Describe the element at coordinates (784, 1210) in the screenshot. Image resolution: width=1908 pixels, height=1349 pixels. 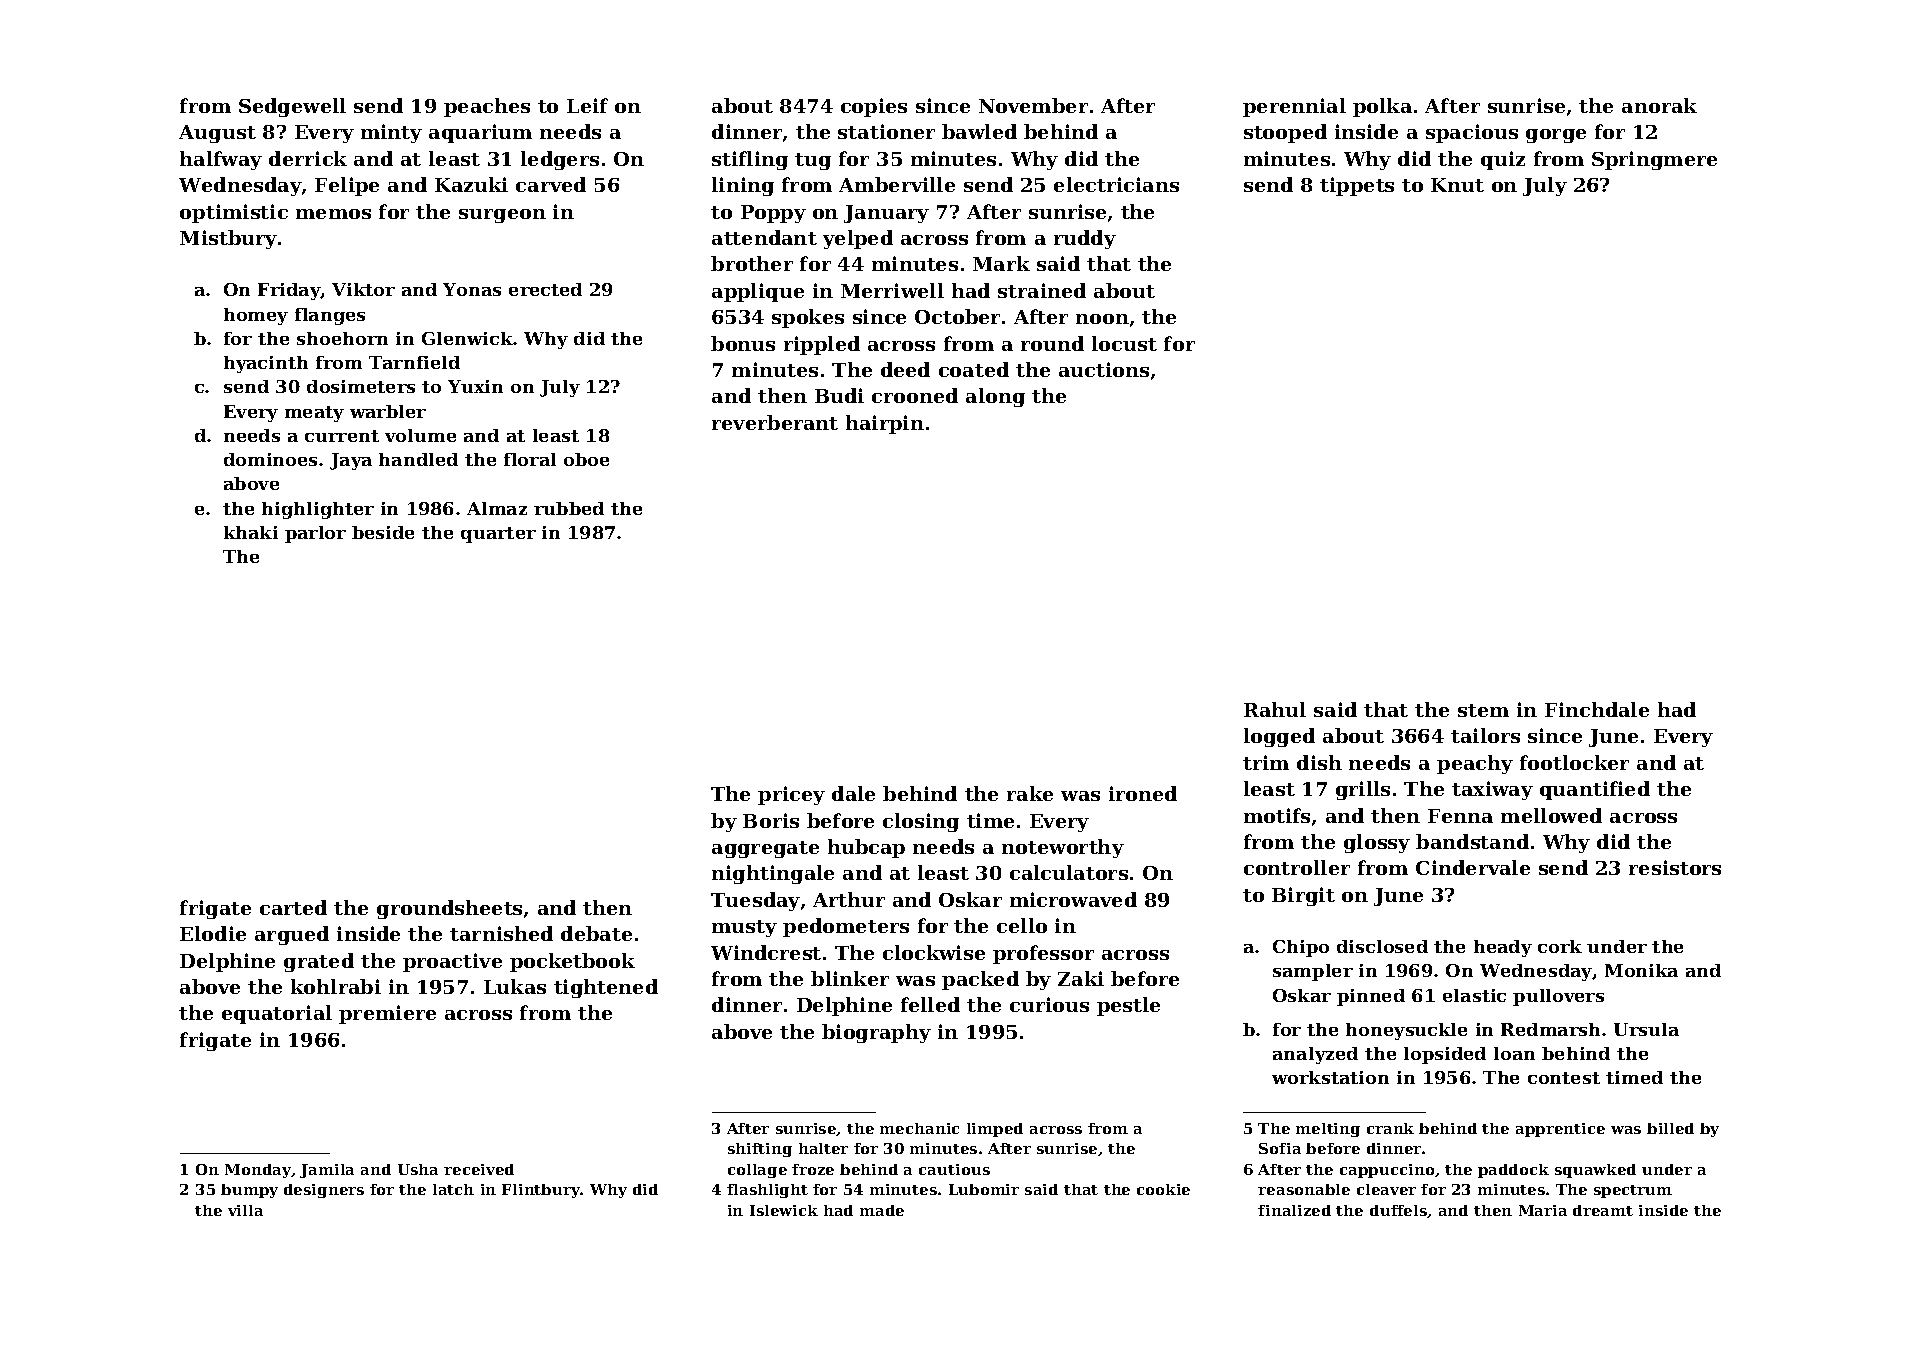
I see `Islewick` at that location.
